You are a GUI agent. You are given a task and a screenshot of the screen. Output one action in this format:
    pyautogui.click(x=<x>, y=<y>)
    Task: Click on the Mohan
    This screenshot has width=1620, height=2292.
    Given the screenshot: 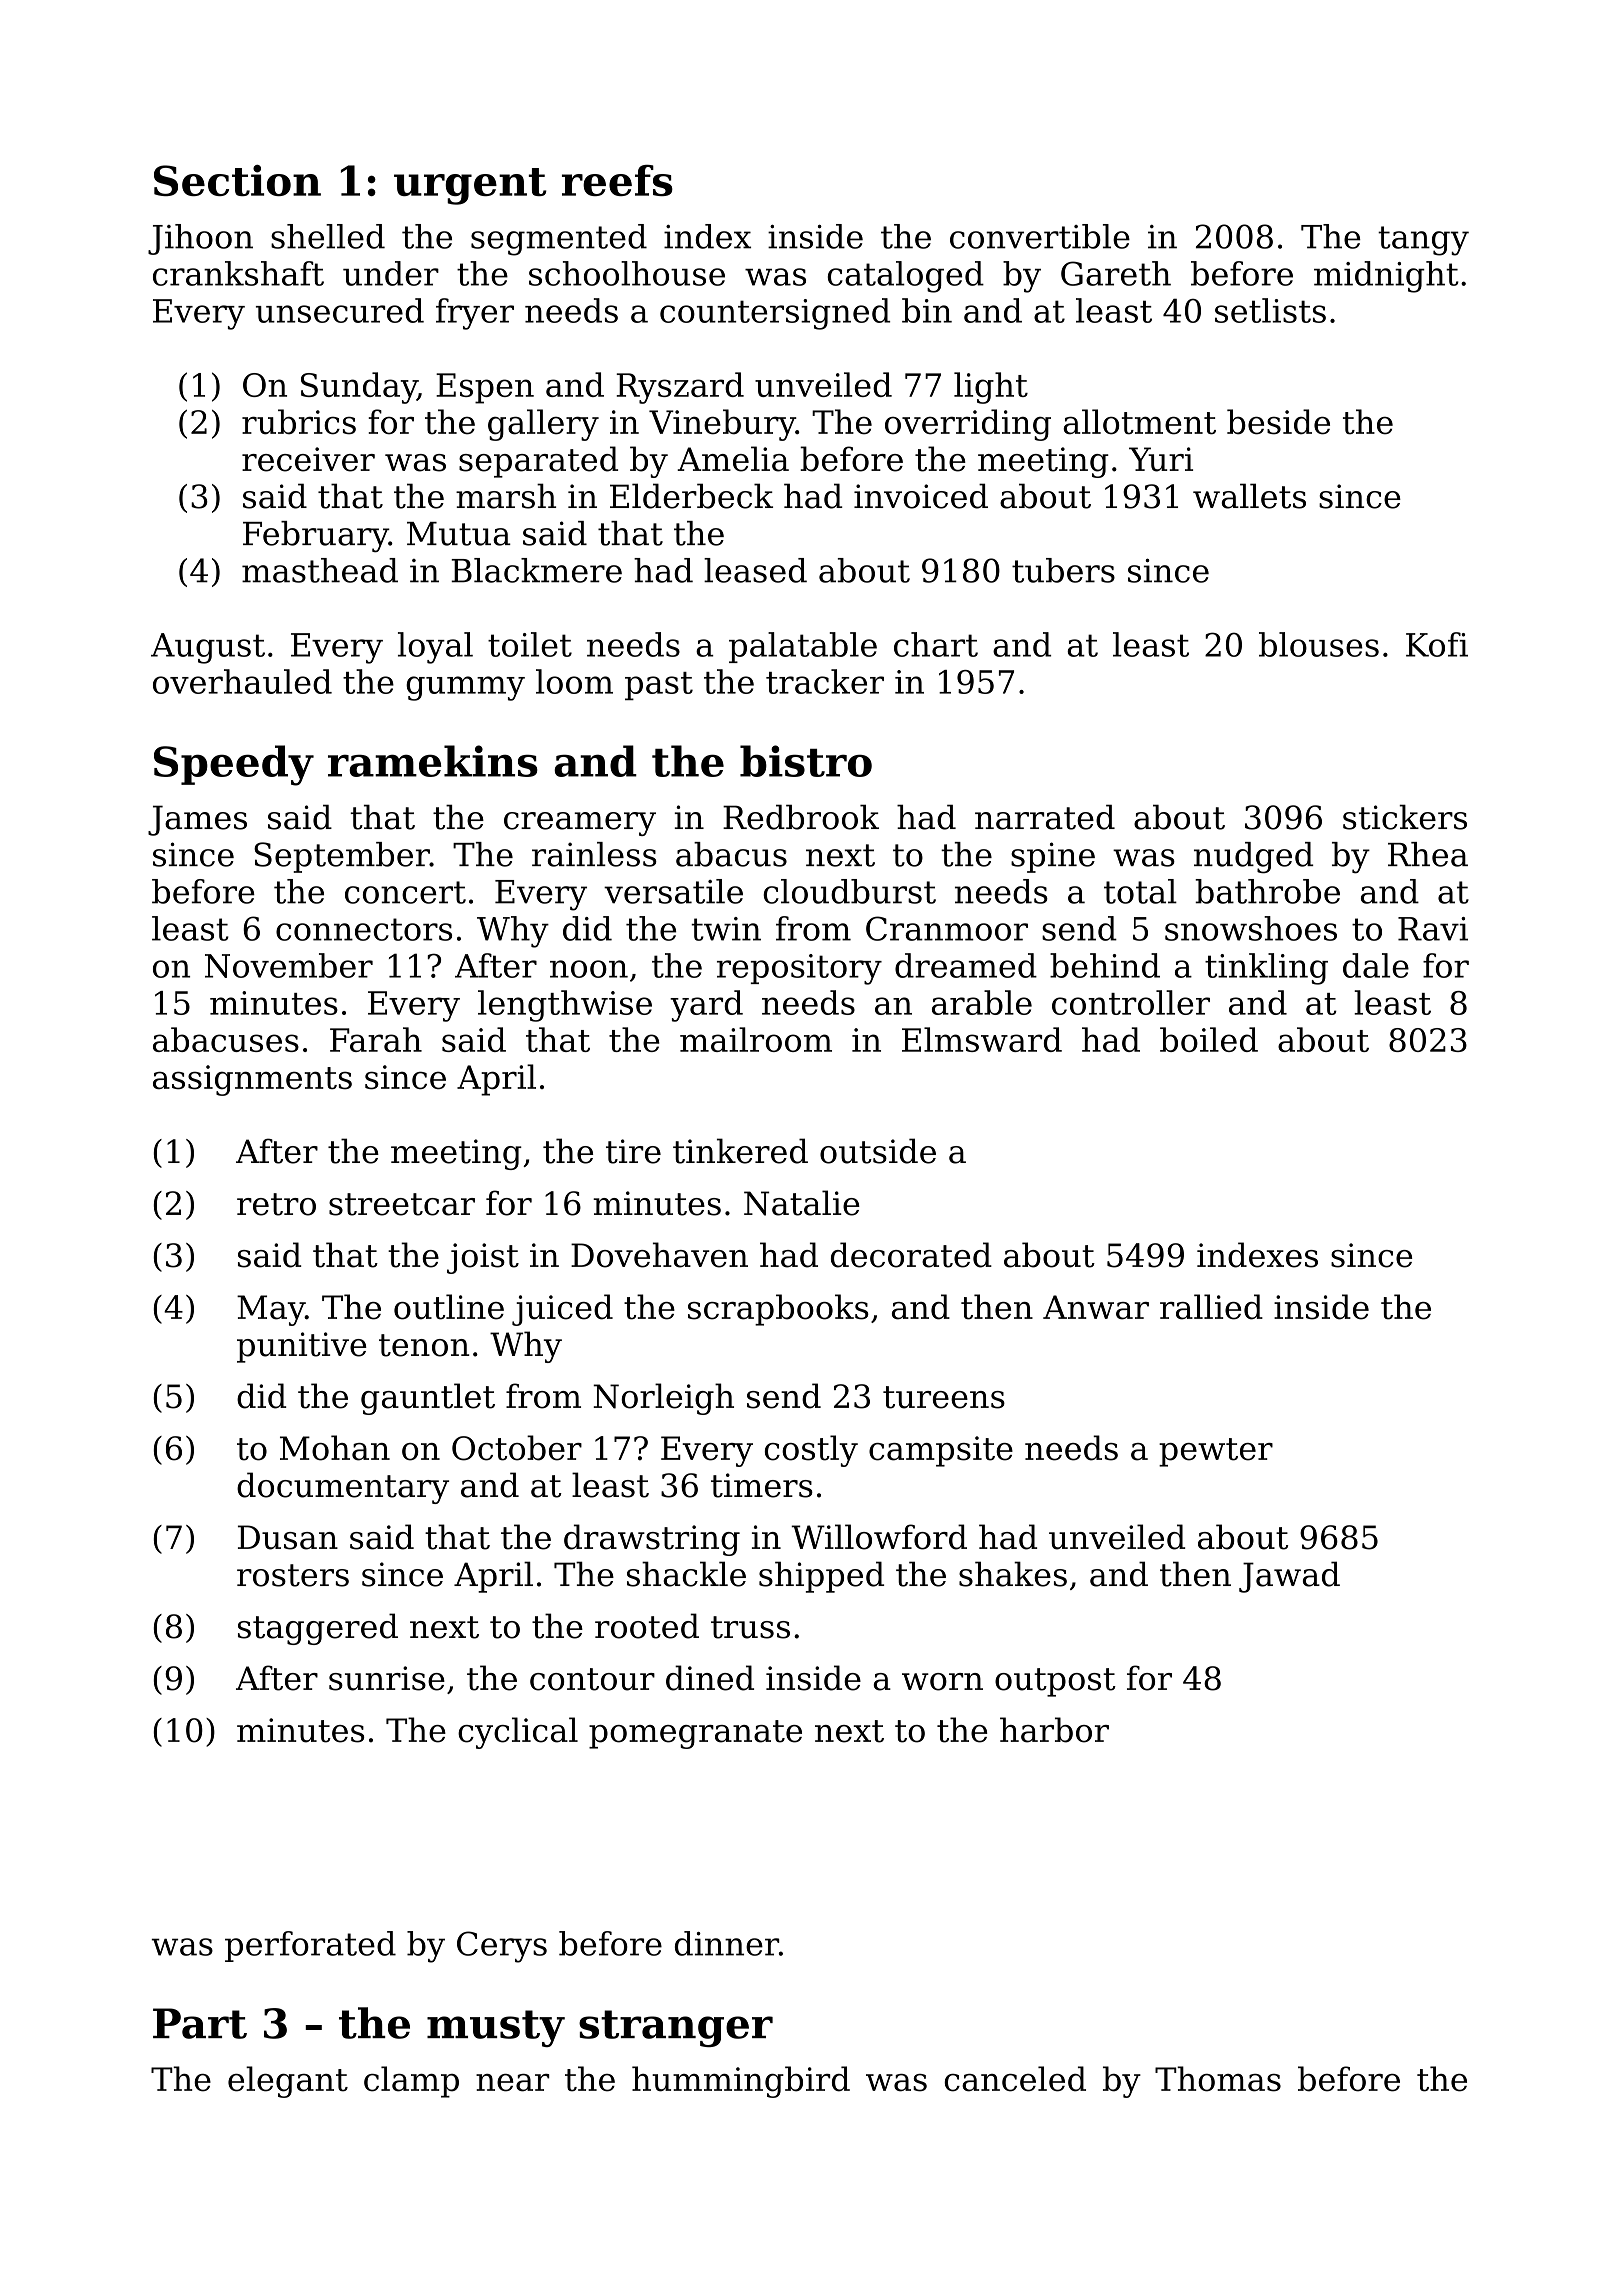 What is the action you would take?
    pyautogui.click(x=335, y=1448)
